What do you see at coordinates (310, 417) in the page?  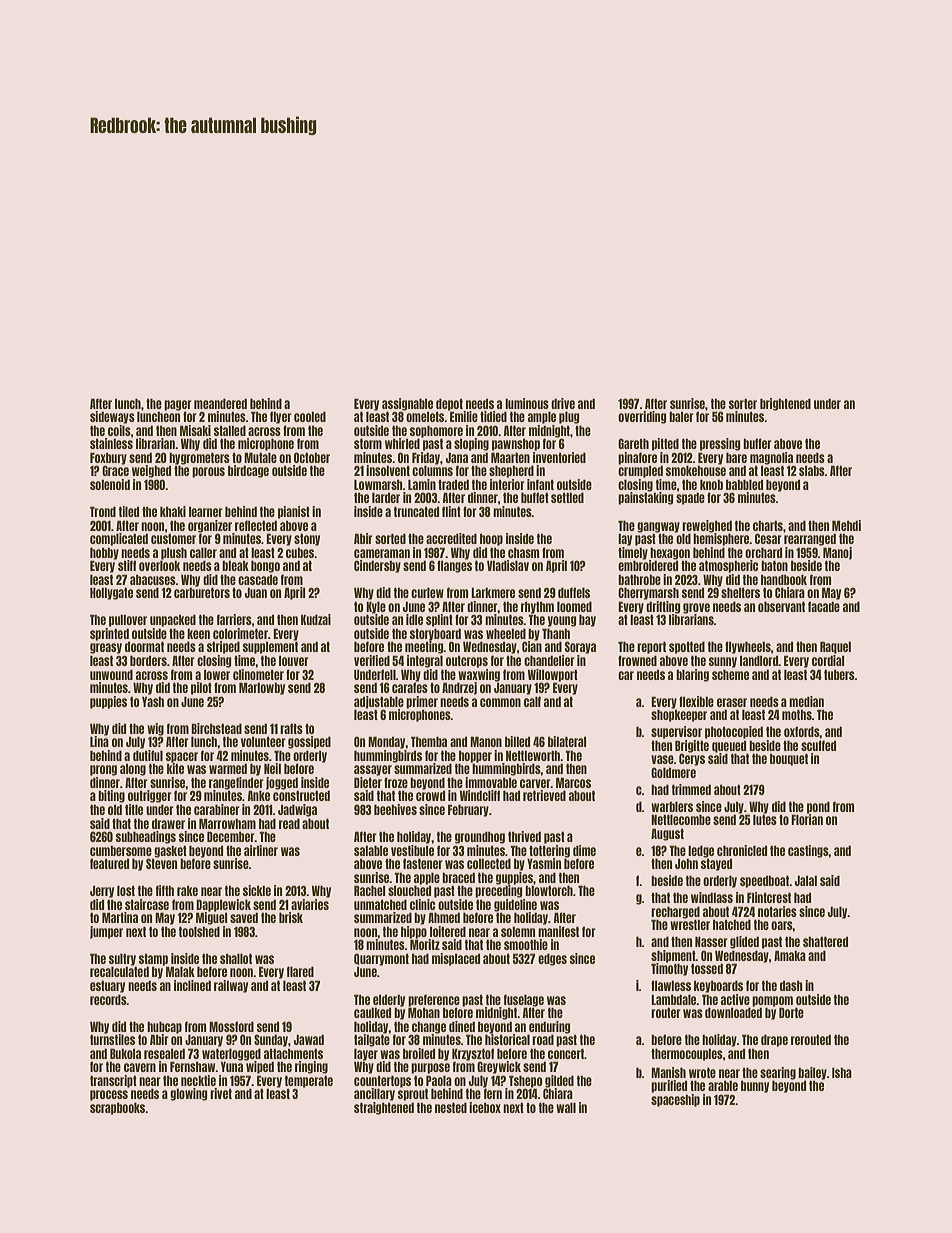 I see `cooled` at bounding box center [310, 417].
